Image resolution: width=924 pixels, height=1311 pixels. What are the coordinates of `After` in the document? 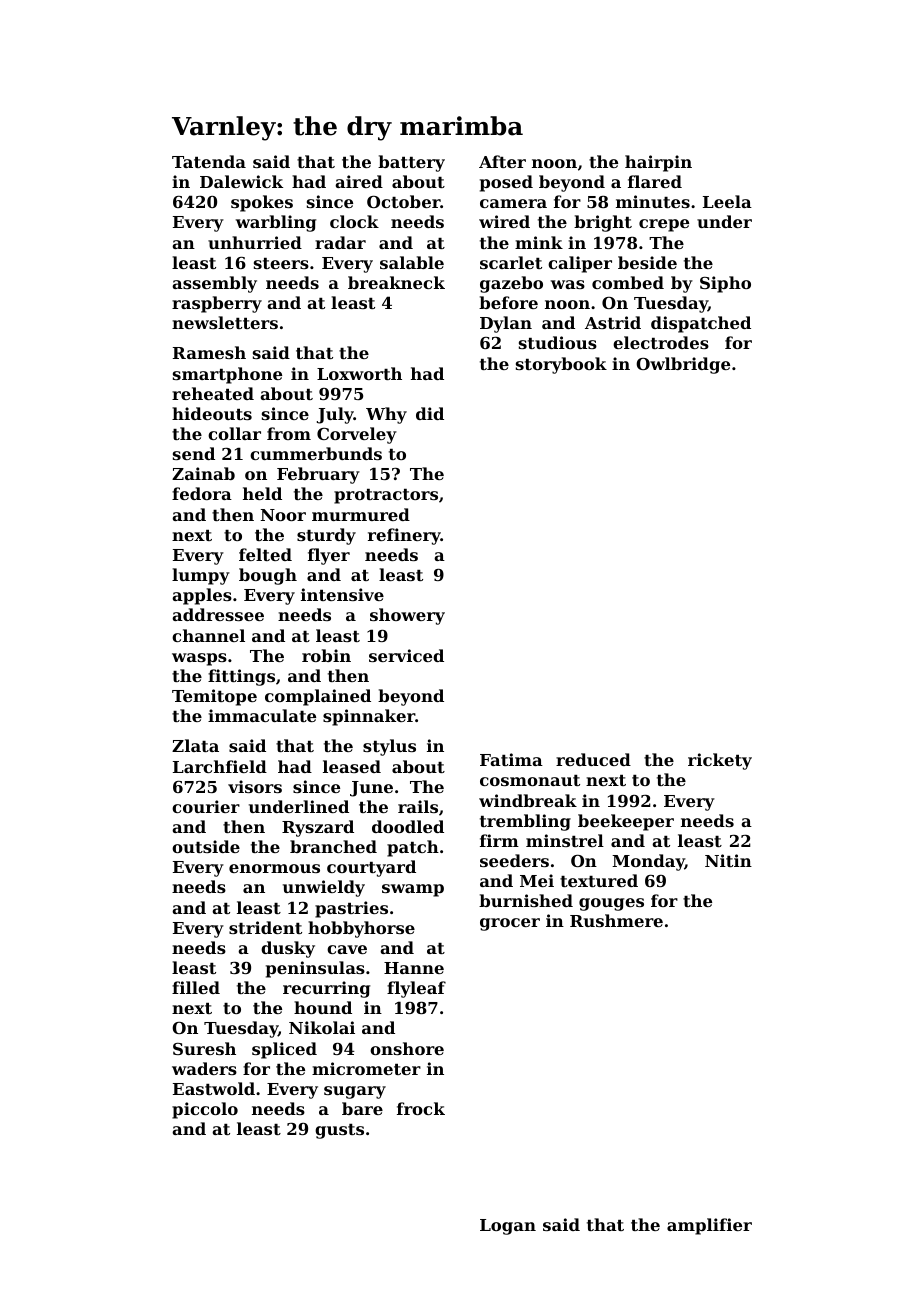 It's located at (502, 161).
